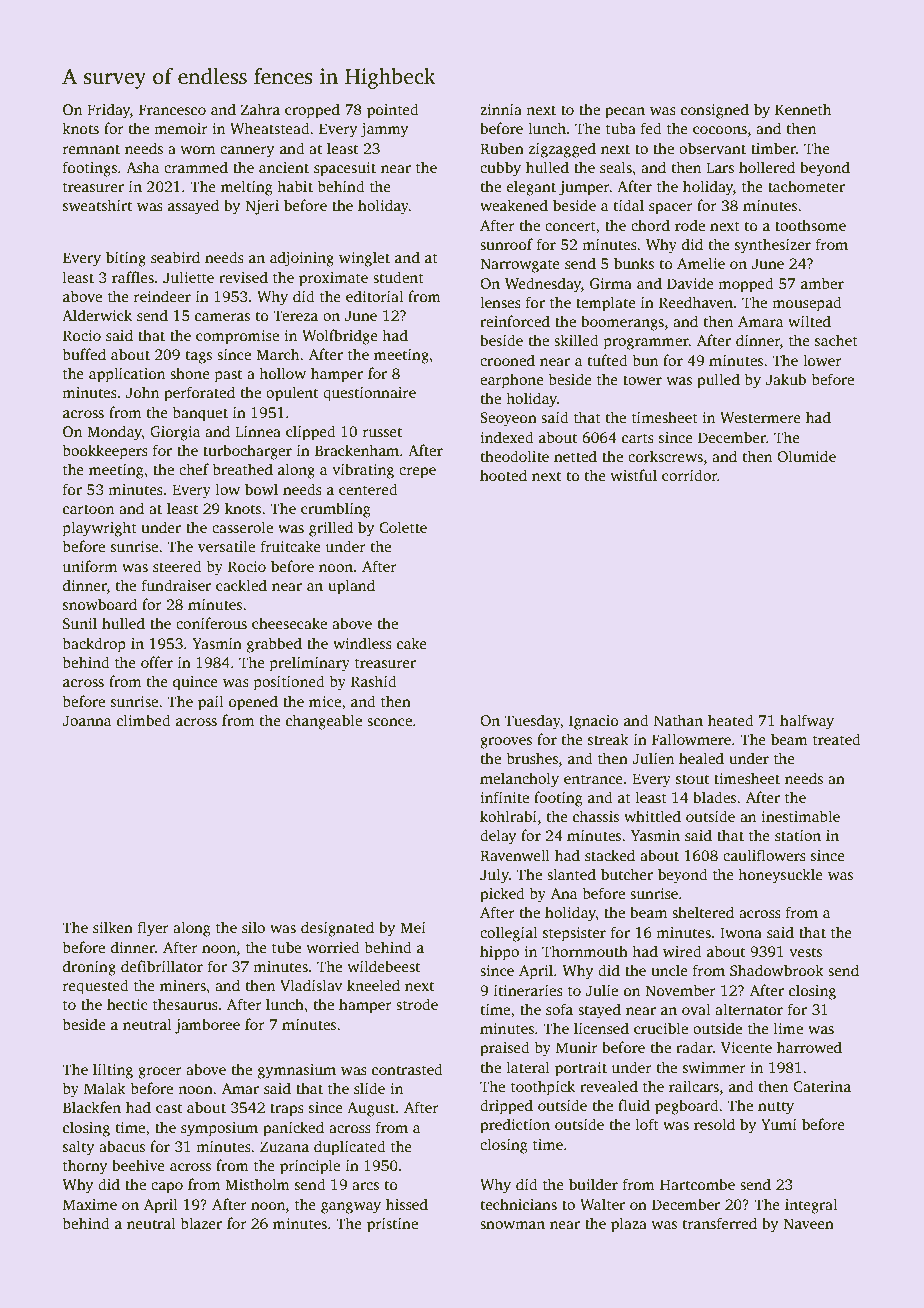  I want to click on sachet, so click(836, 340).
